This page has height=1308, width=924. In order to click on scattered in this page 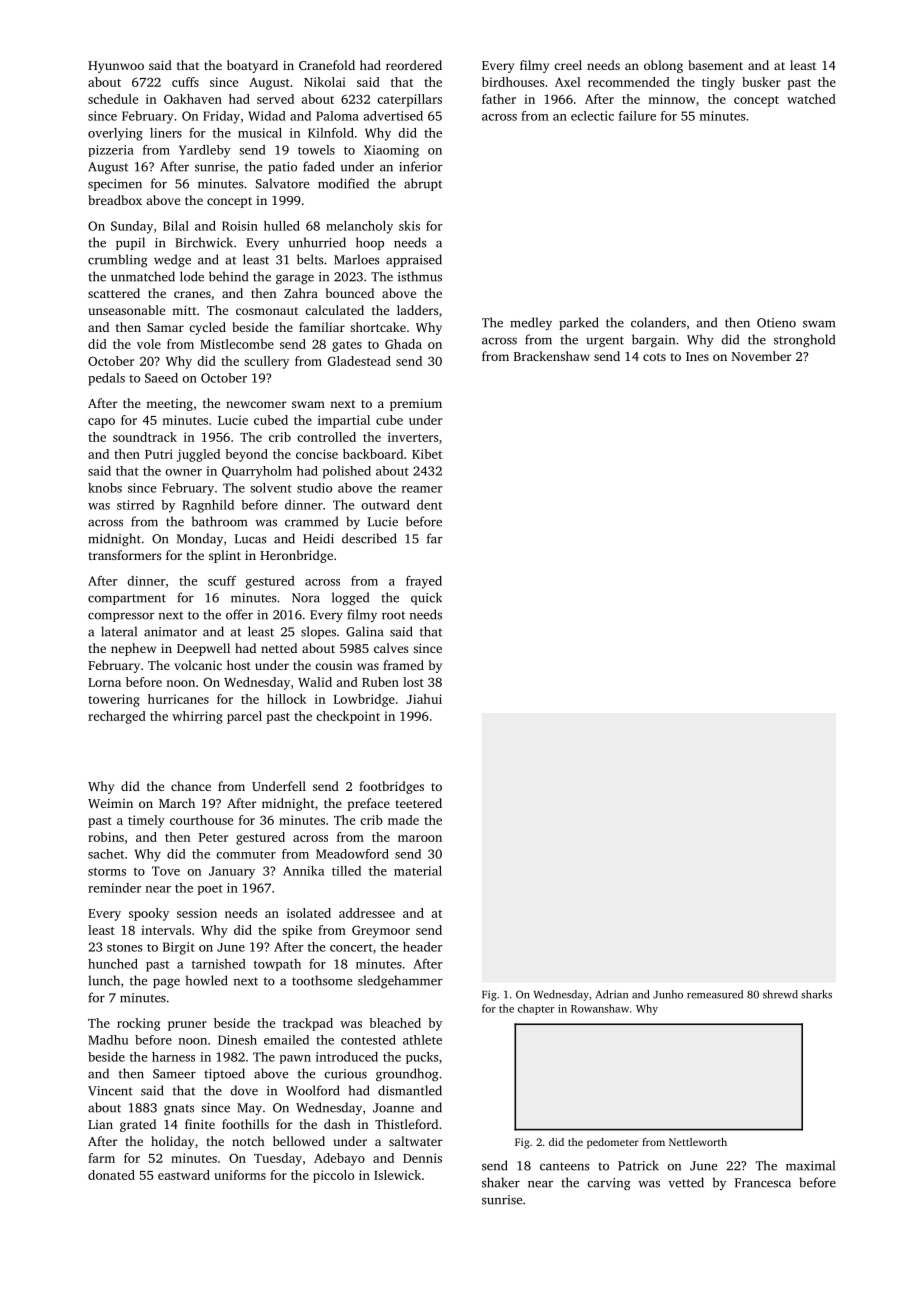, I will do `click(114, 293)`.
